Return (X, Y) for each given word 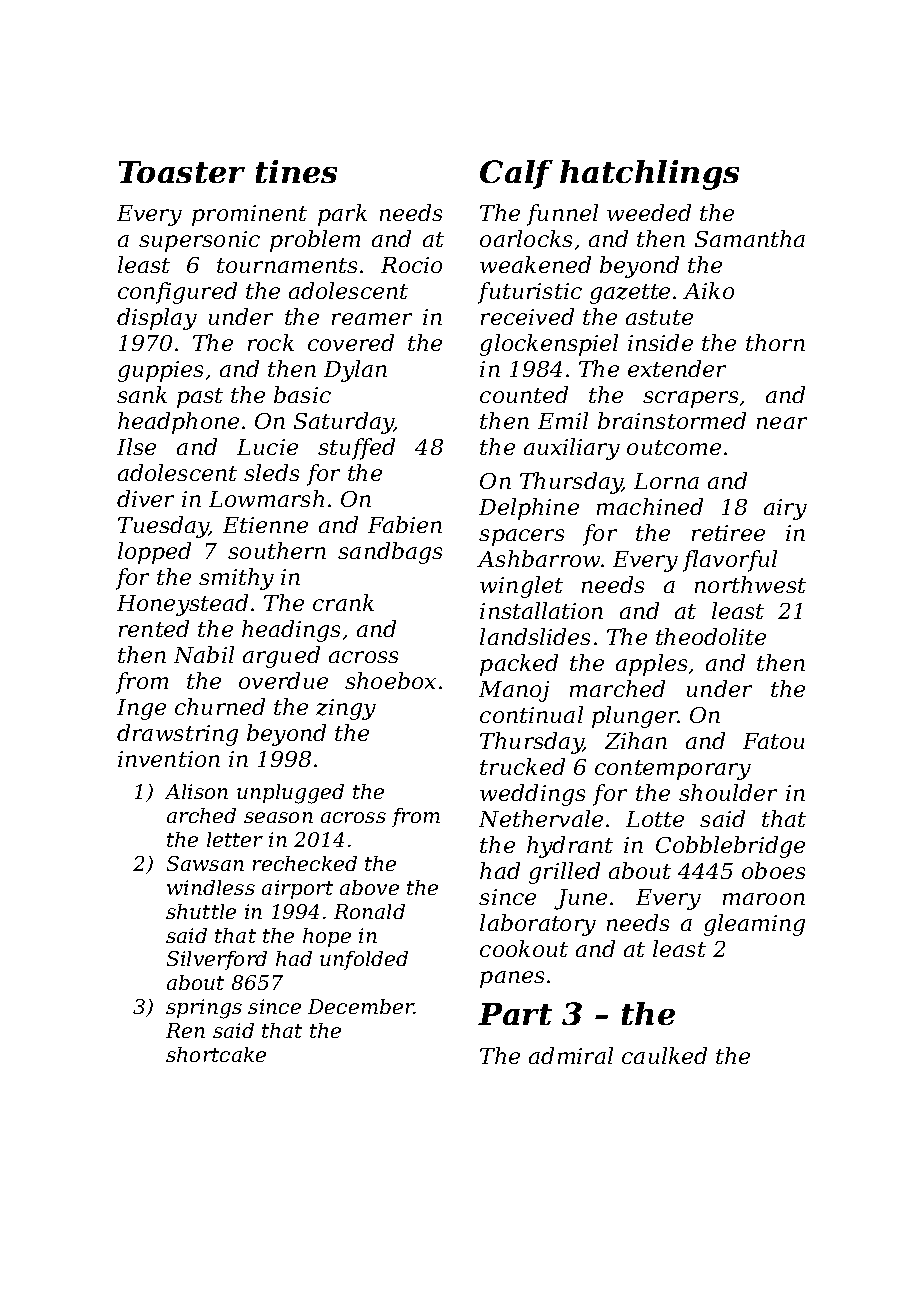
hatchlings (649, 175)
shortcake (216, 1054)
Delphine (529, 509)
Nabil (204, 654)
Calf (516, 174)
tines (296, 171)
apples (651, 665)
